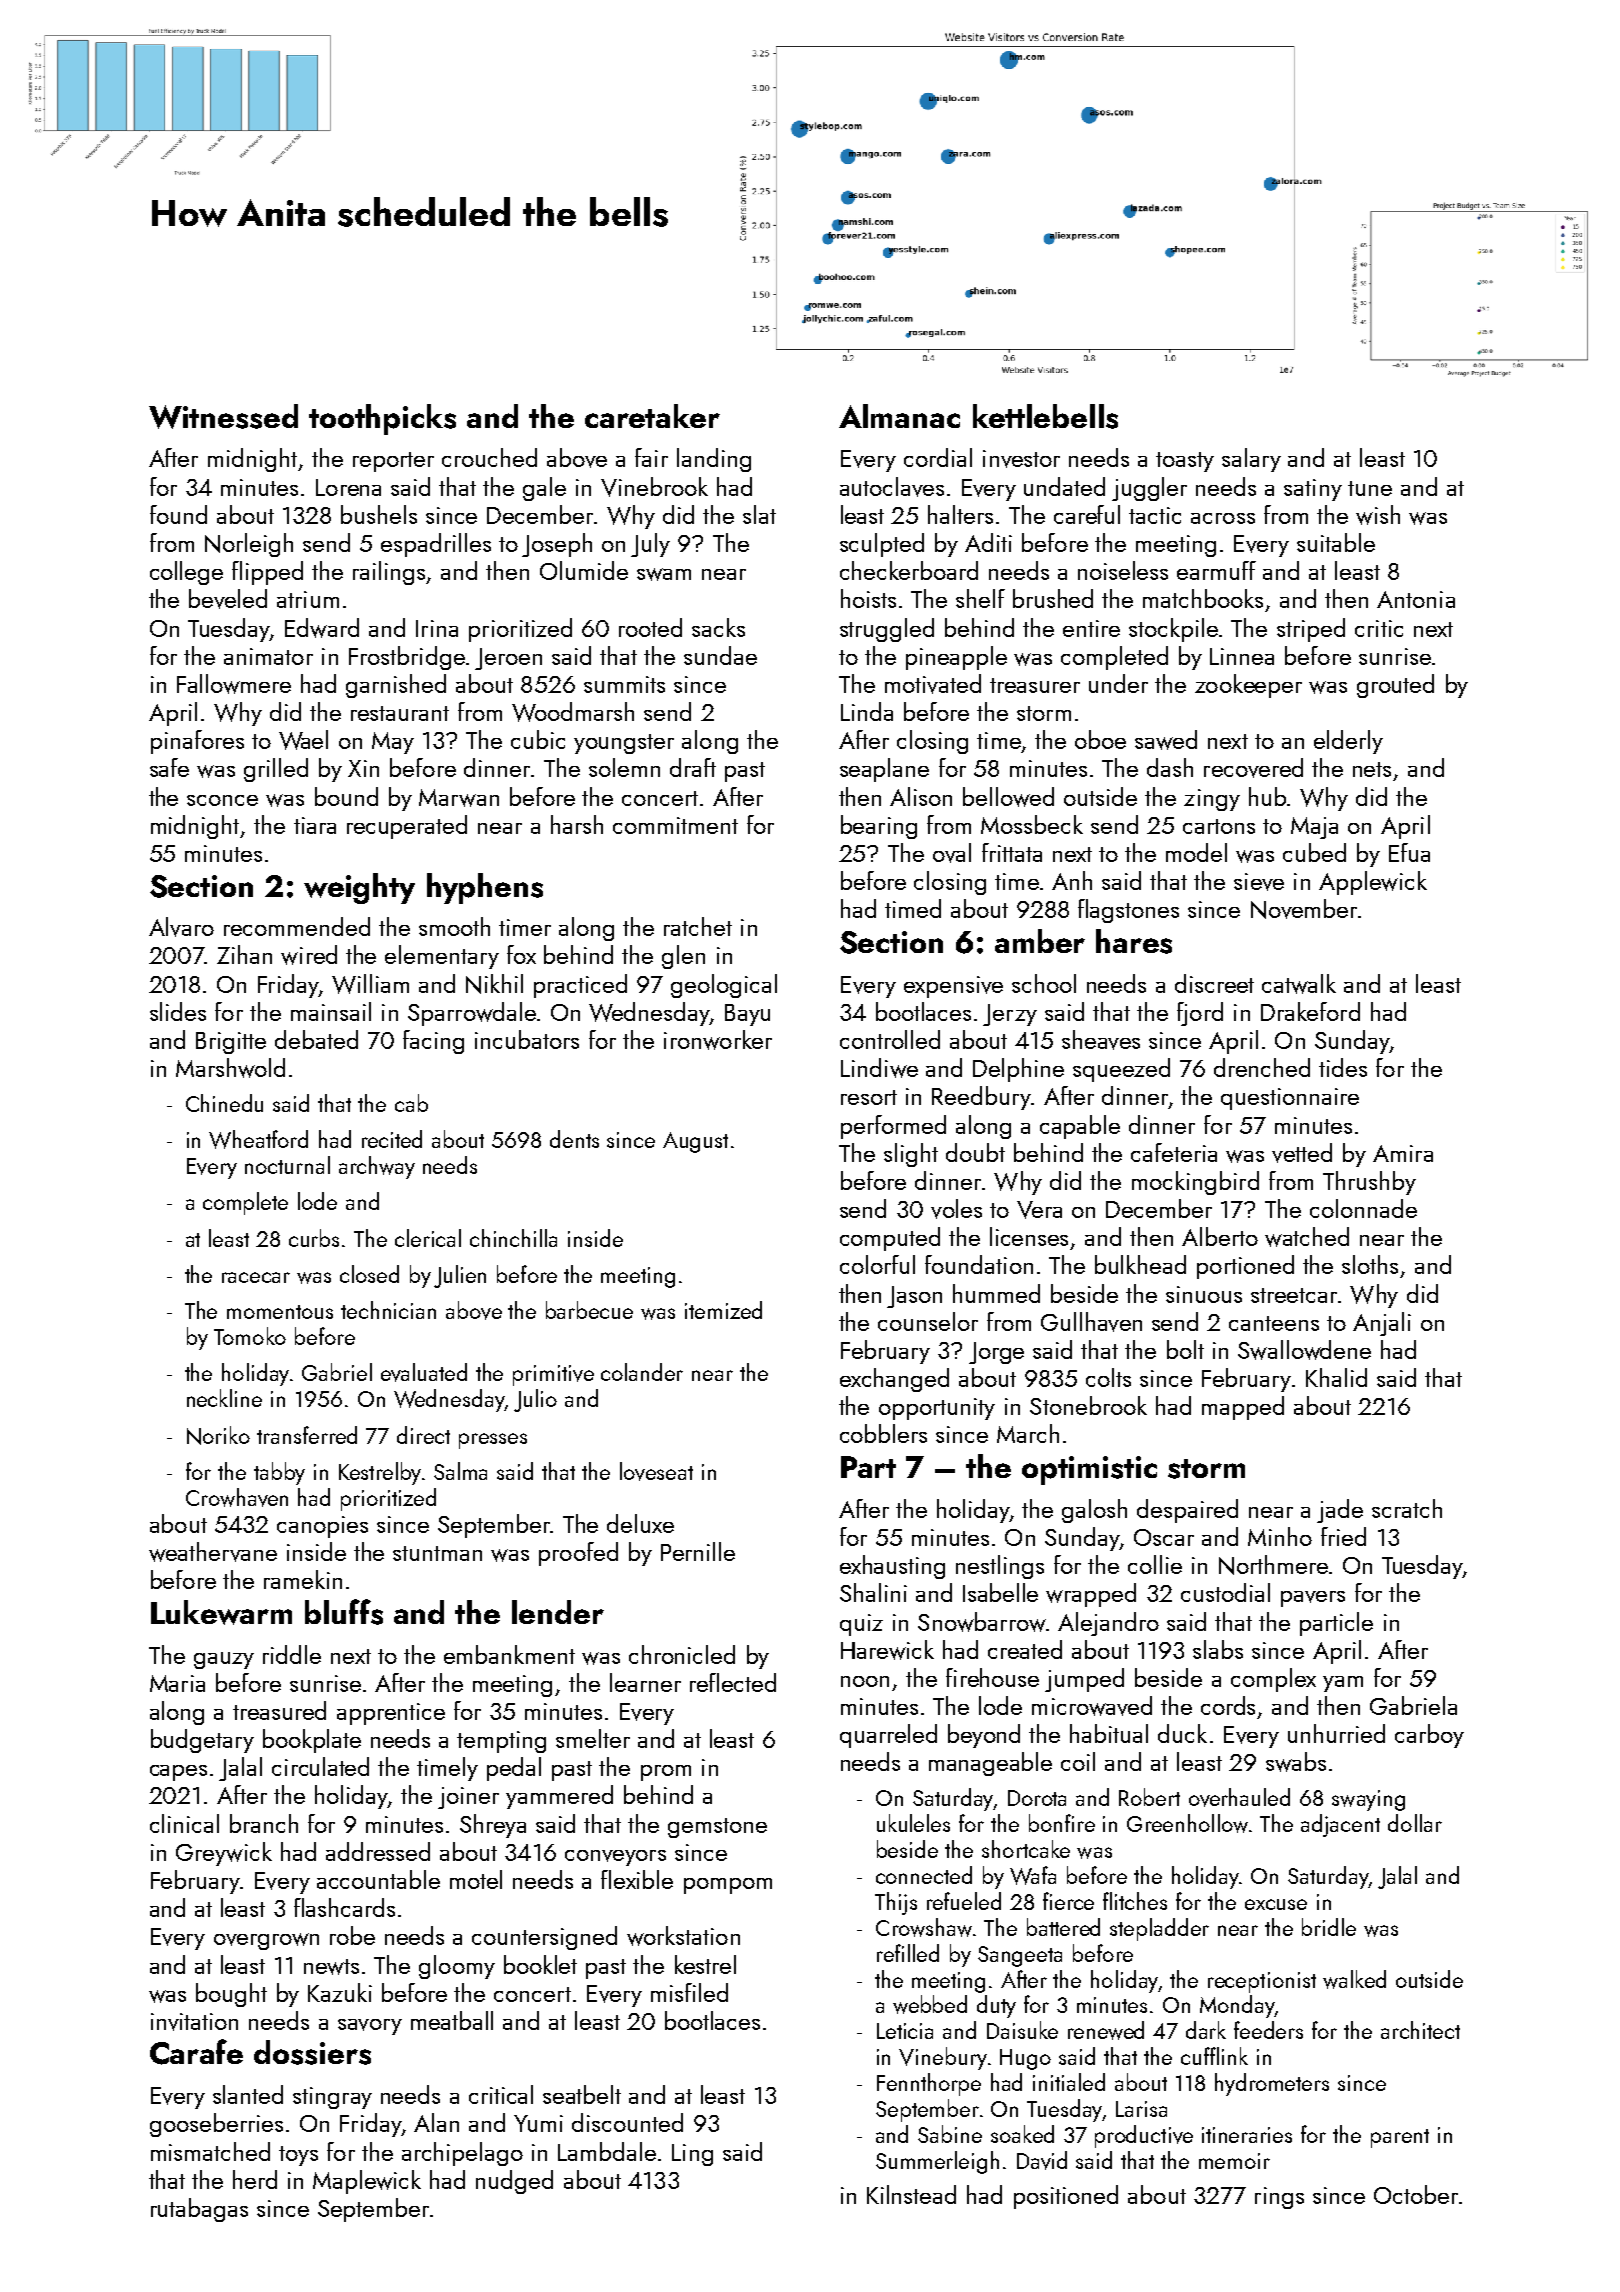 The width and height of the screenshot is (1620, 2292). What do you see at coordinates (1242, 656) in the screenshot?
I see `Linnea` at bounding box center [1242, 656].
